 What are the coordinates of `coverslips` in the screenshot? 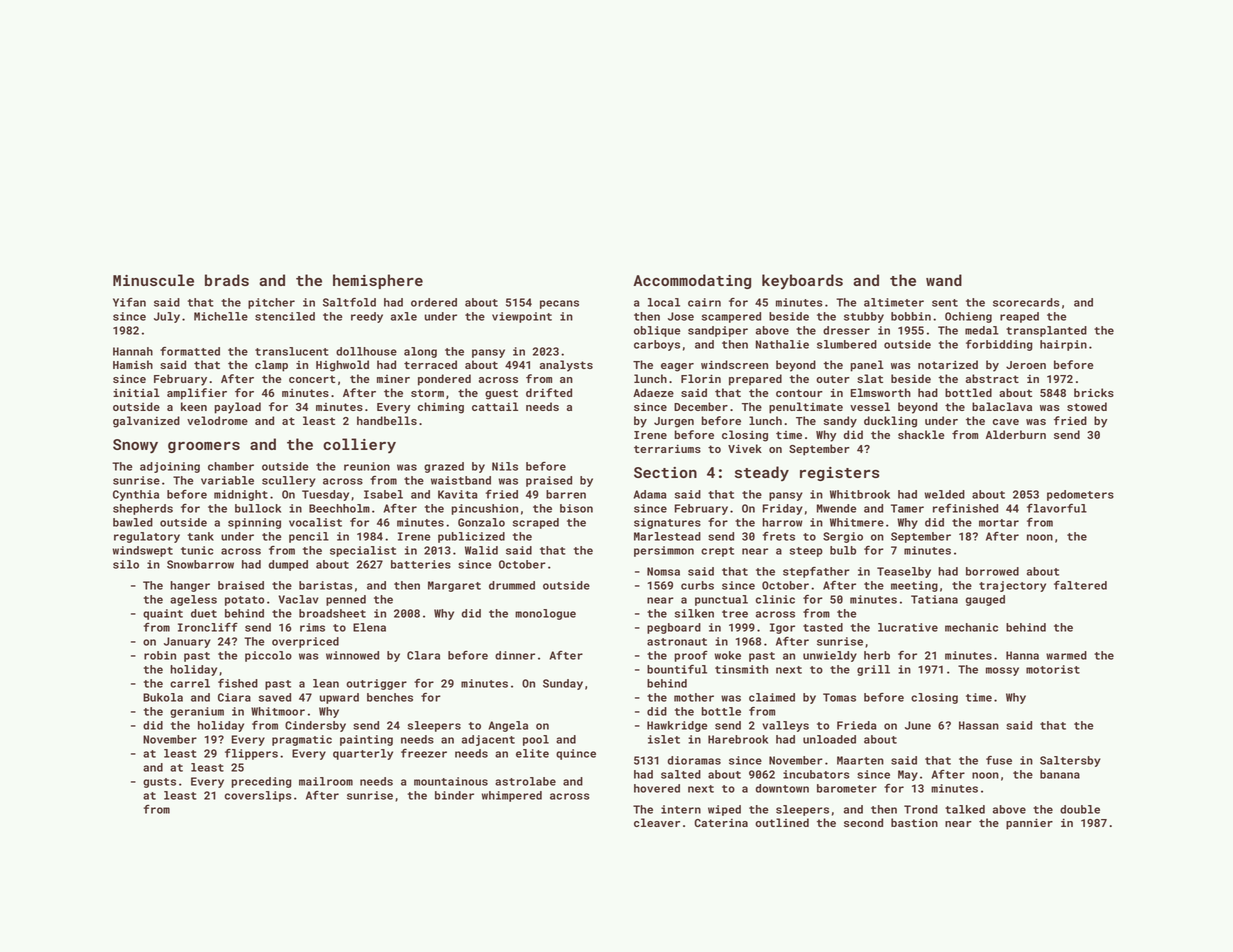 It's located at (258, 796).
